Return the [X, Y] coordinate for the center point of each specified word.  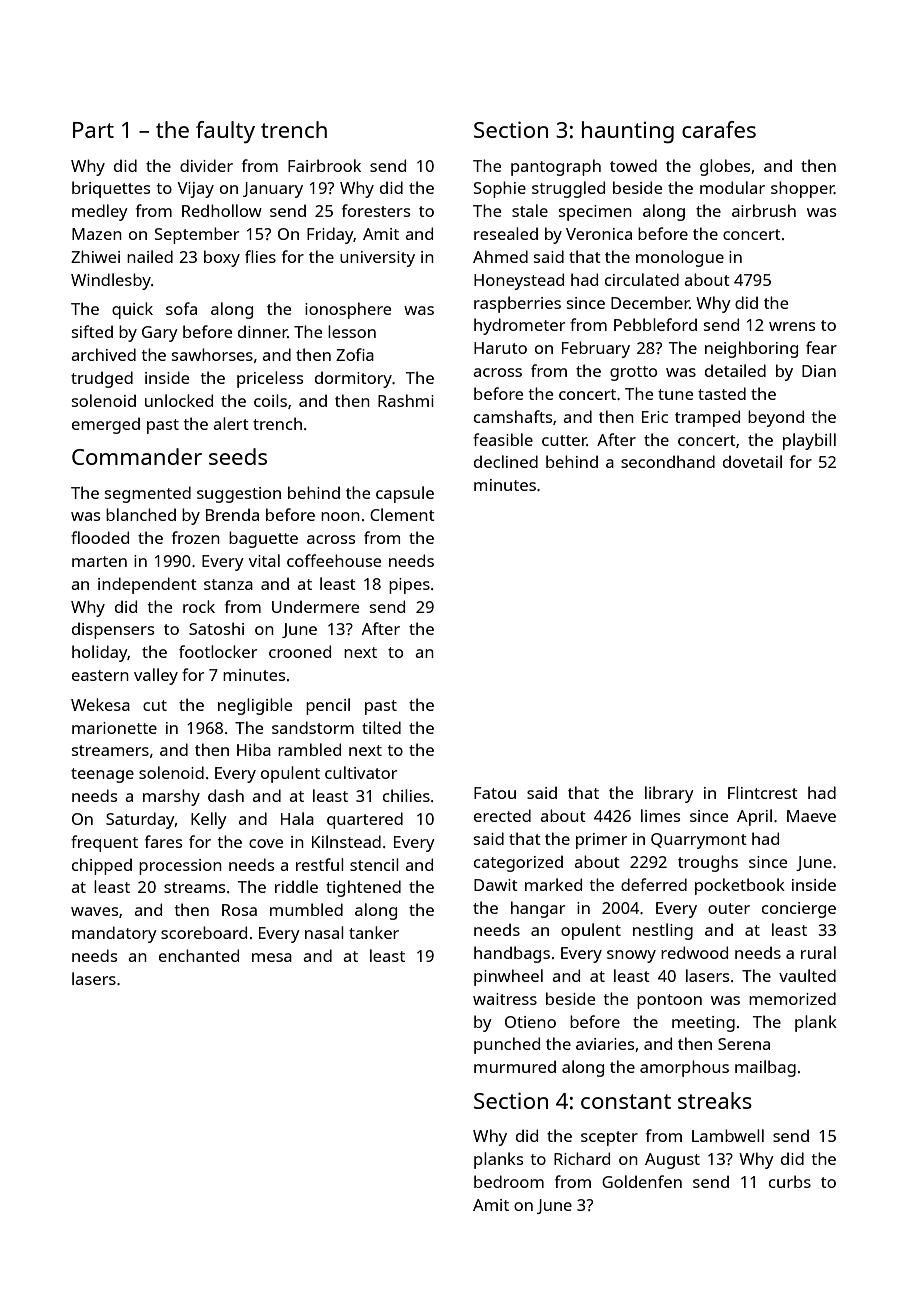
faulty [225, 132]
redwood [694, 952]
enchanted [199, 955]
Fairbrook [324, 165]
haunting [628, 132]
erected [502, 815]
